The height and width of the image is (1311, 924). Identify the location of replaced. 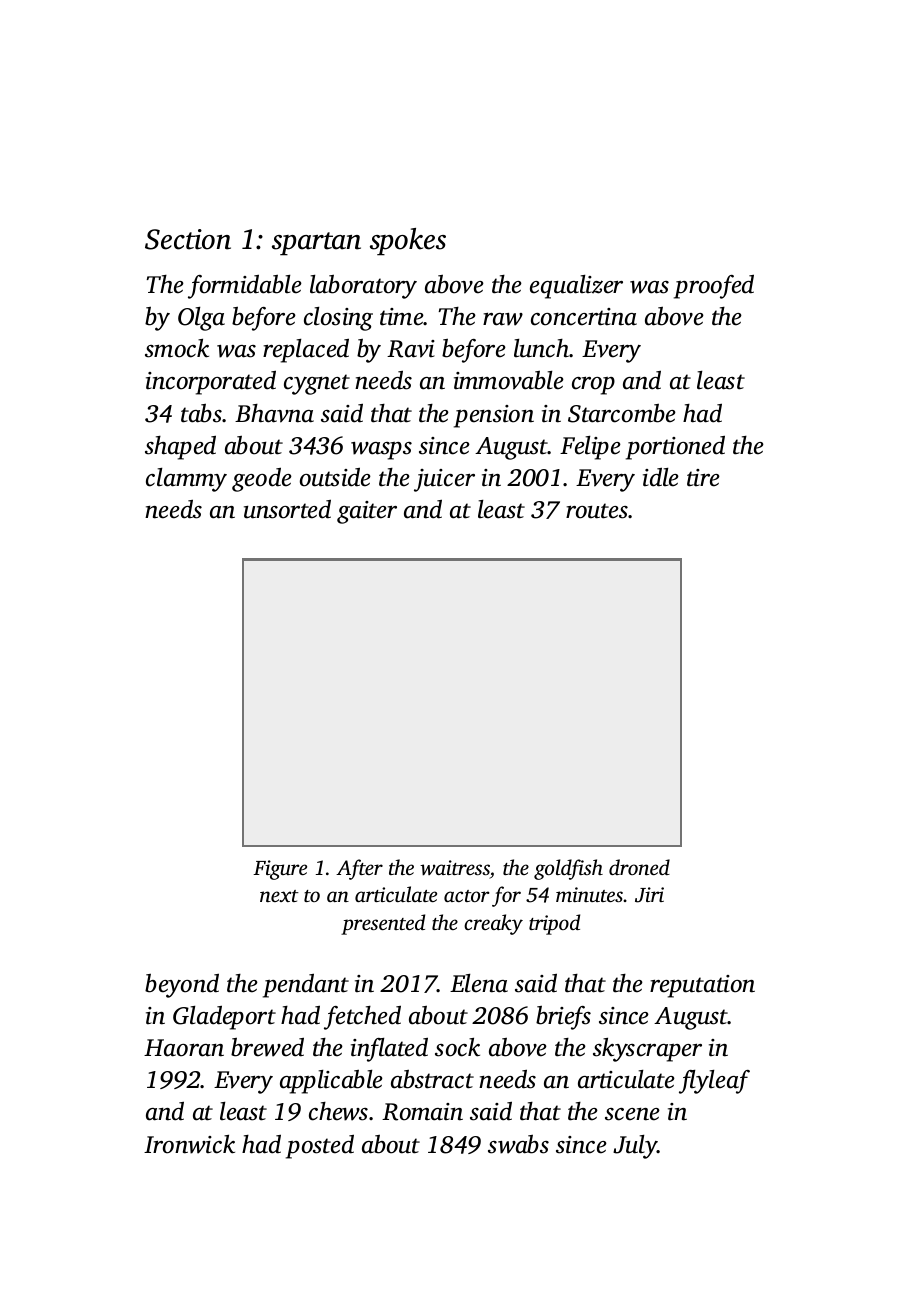
(306, 351).
